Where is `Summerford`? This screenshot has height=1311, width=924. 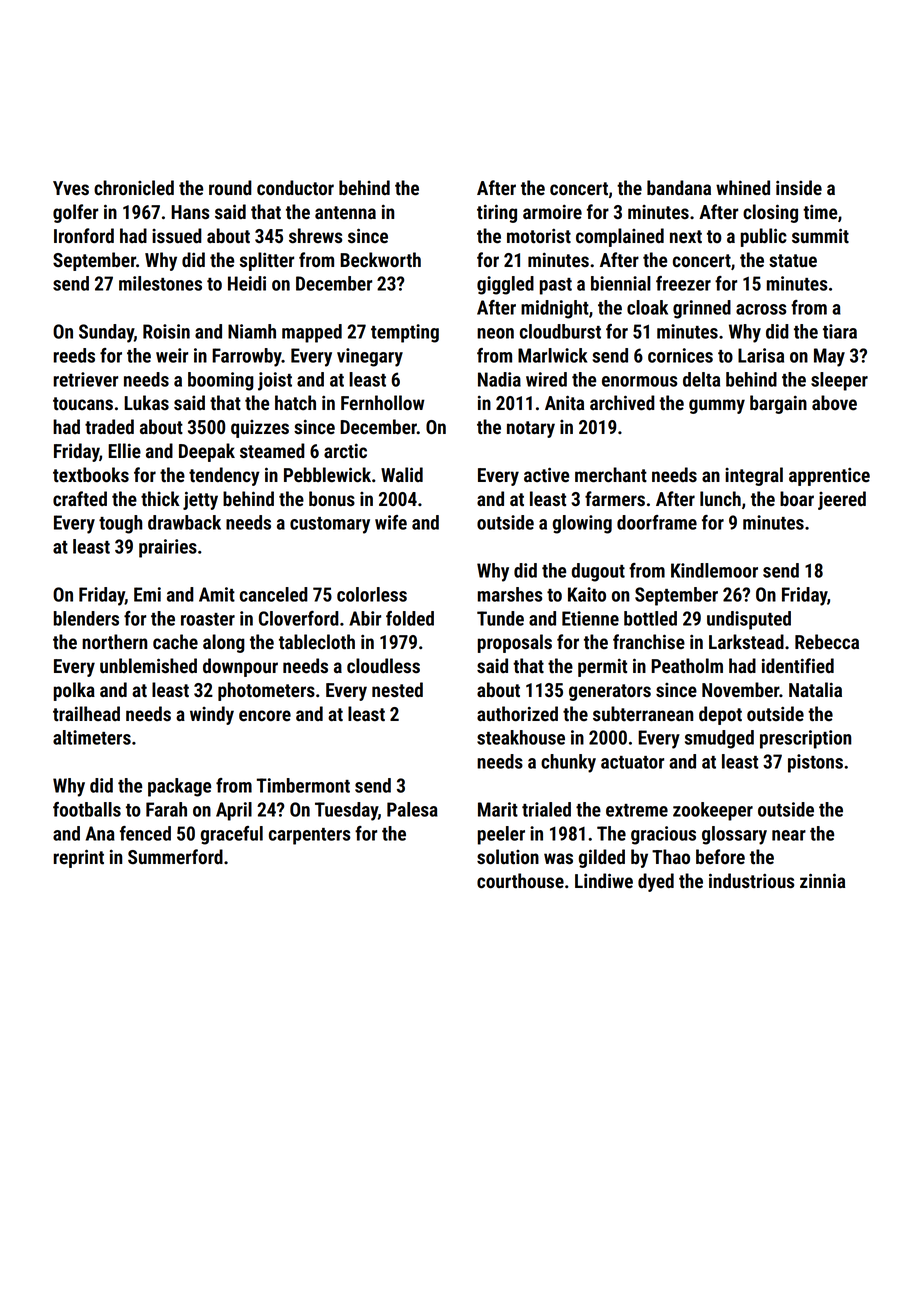
Summerford is located at coordinates (175, 857).
